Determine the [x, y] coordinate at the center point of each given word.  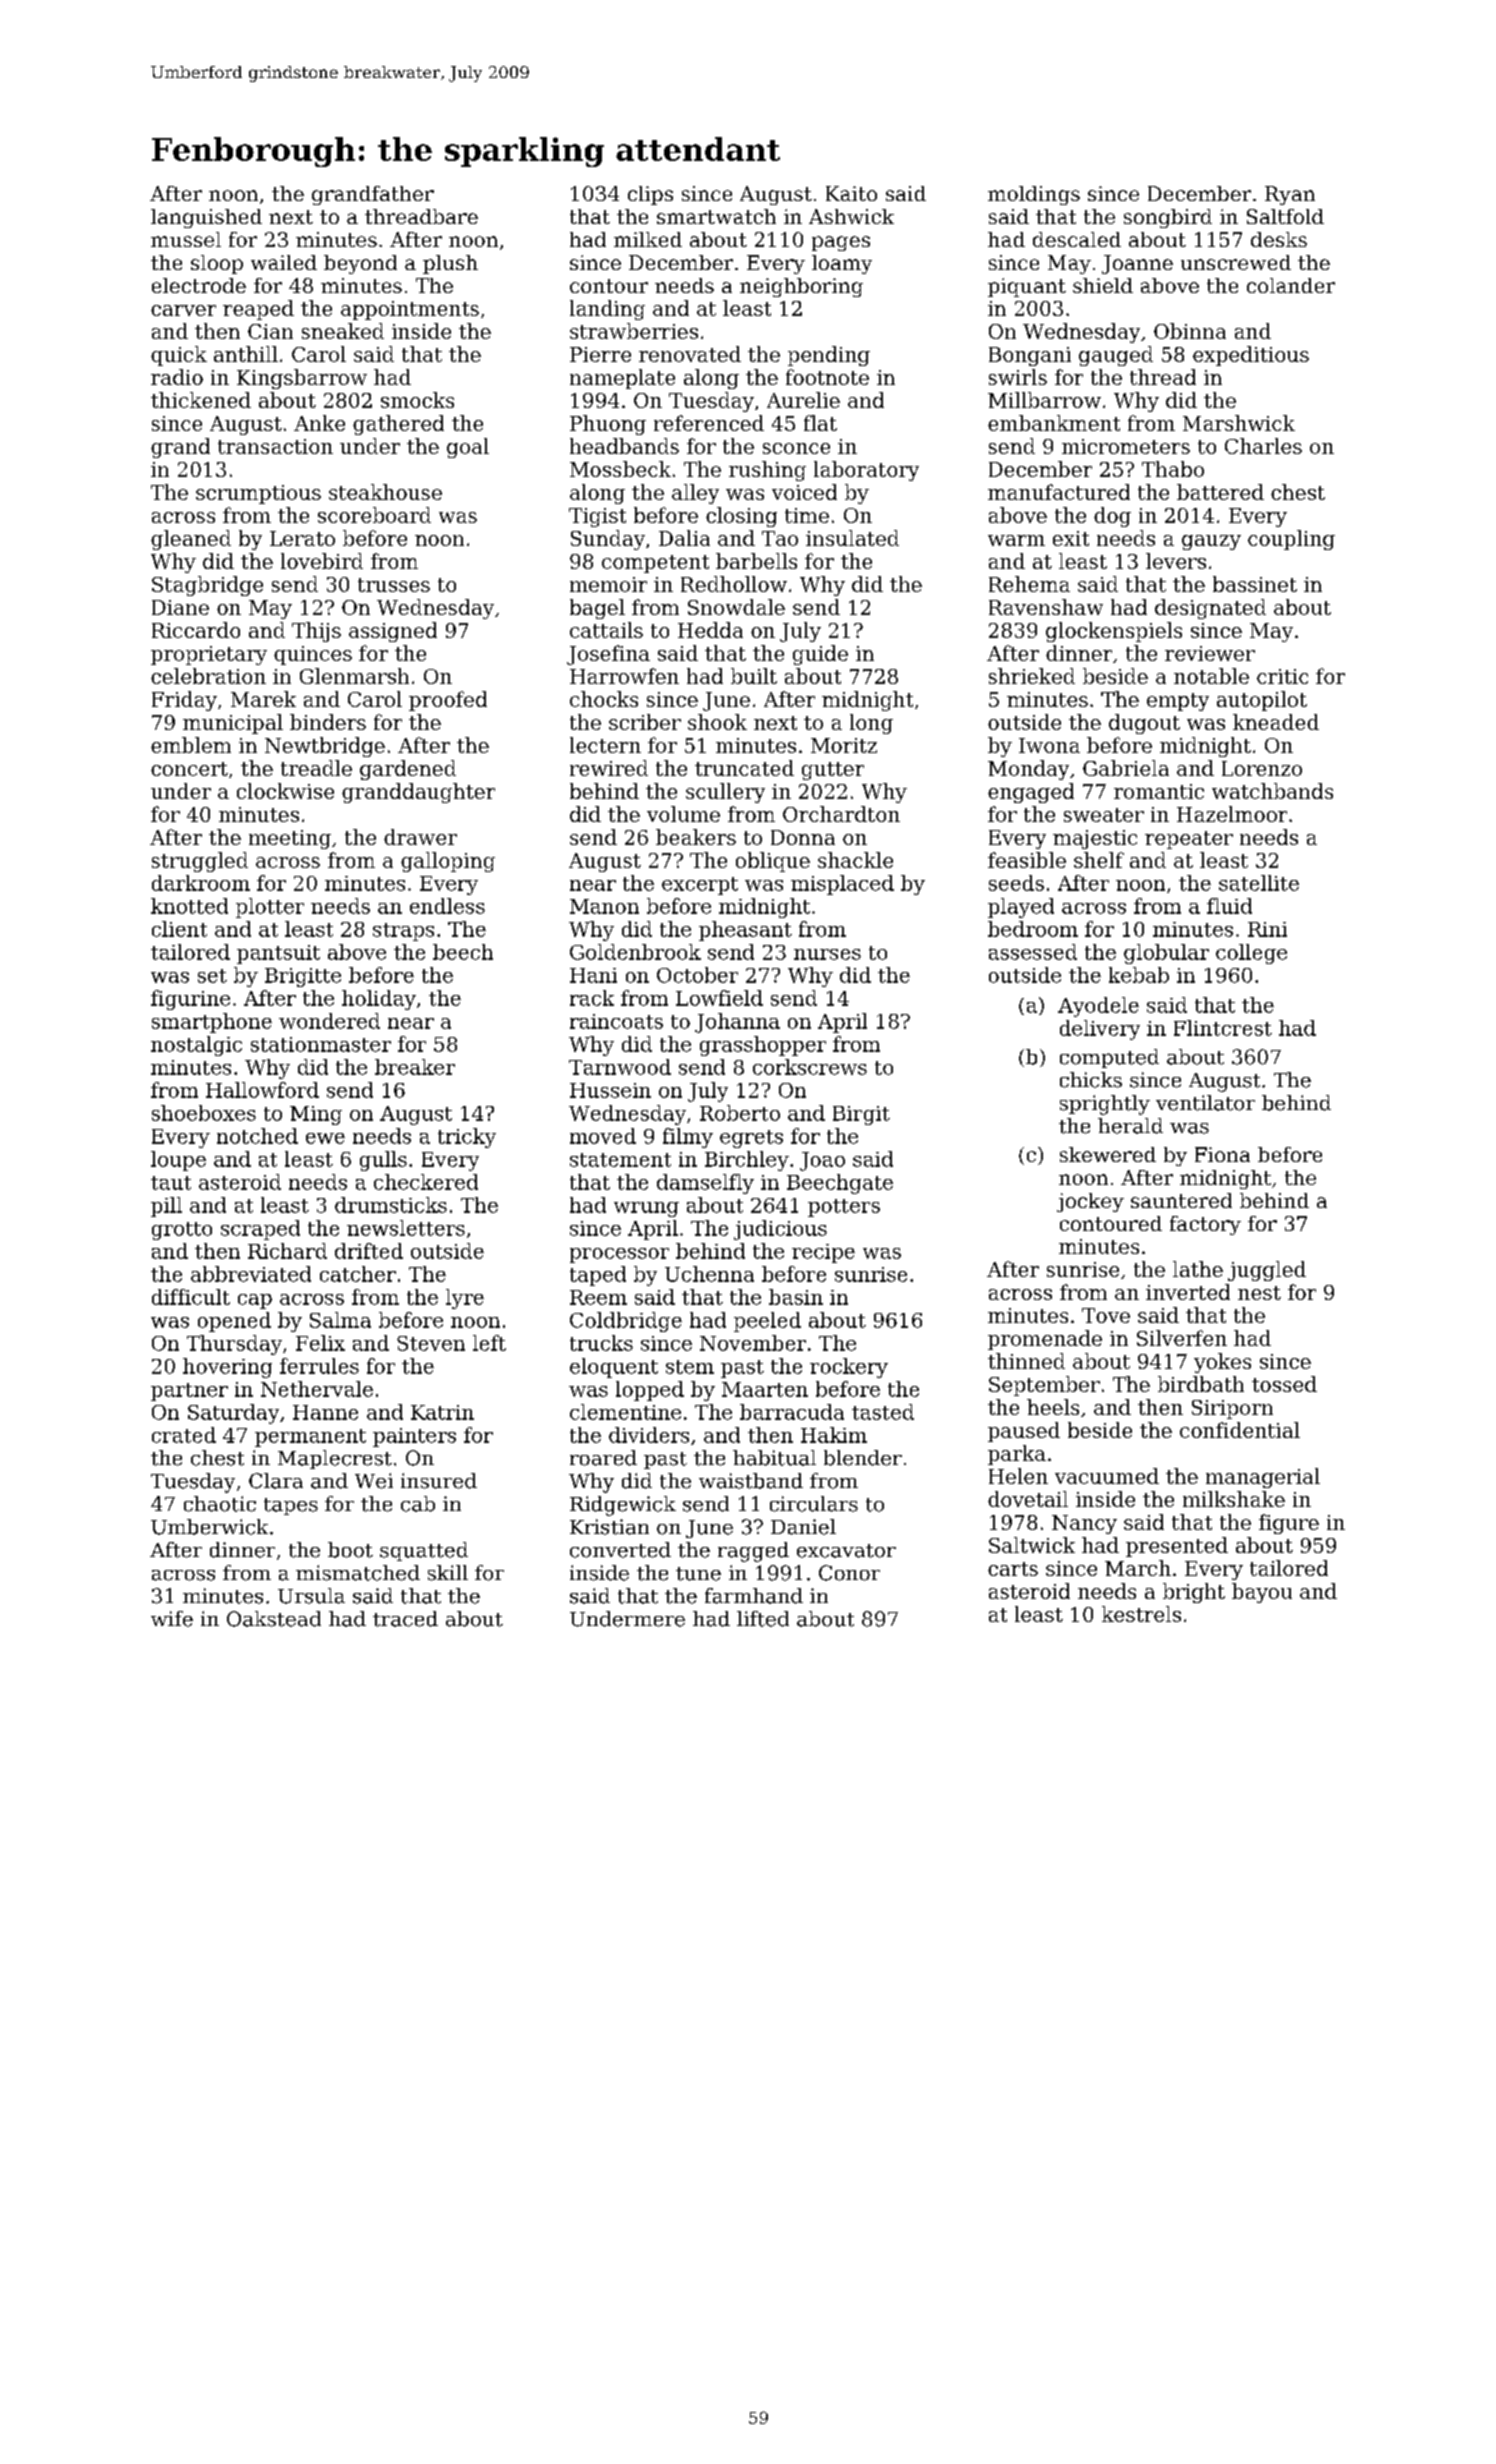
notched [257, 1136]
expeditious [1251, 356]
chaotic [220, 1504]
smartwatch [716, 216]
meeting [290, 839]
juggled [1267, 1271]
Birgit [861, 1115]
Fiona [1222, 1154]
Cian [270, 331]
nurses [827, 954]
